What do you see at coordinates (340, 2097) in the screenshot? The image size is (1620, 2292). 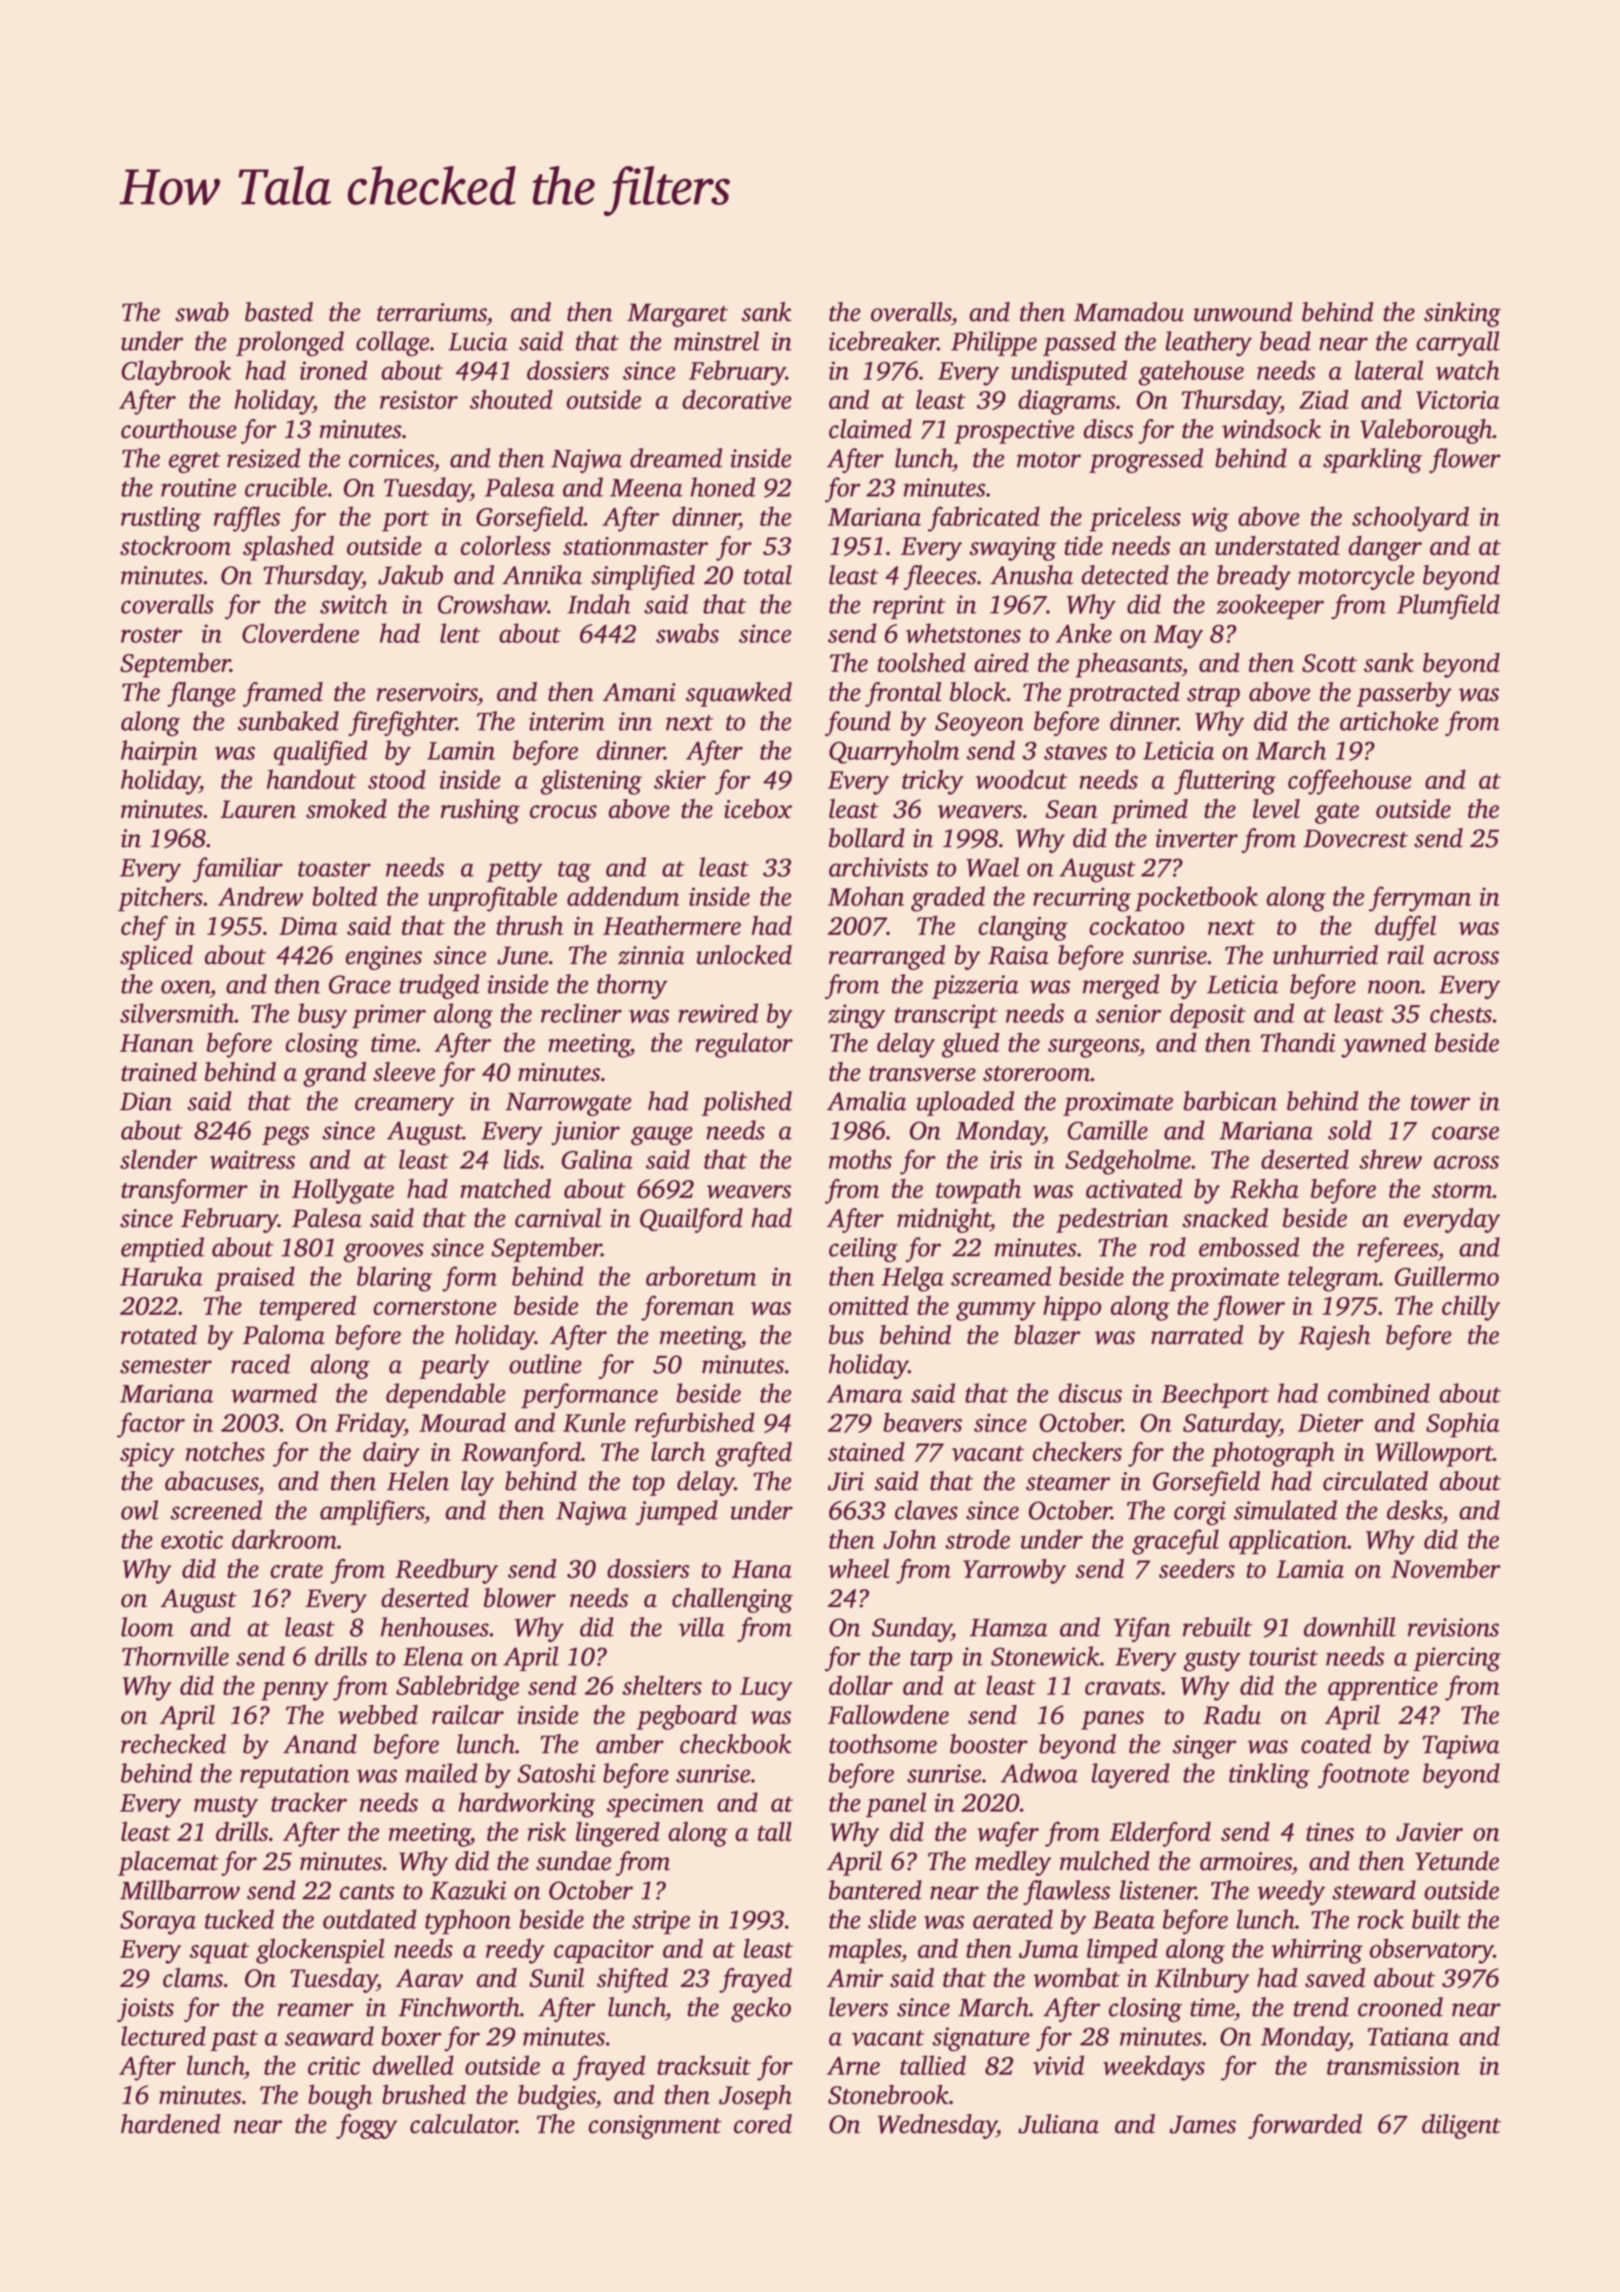 I see `bough` at bounding box center [340, 2097].
